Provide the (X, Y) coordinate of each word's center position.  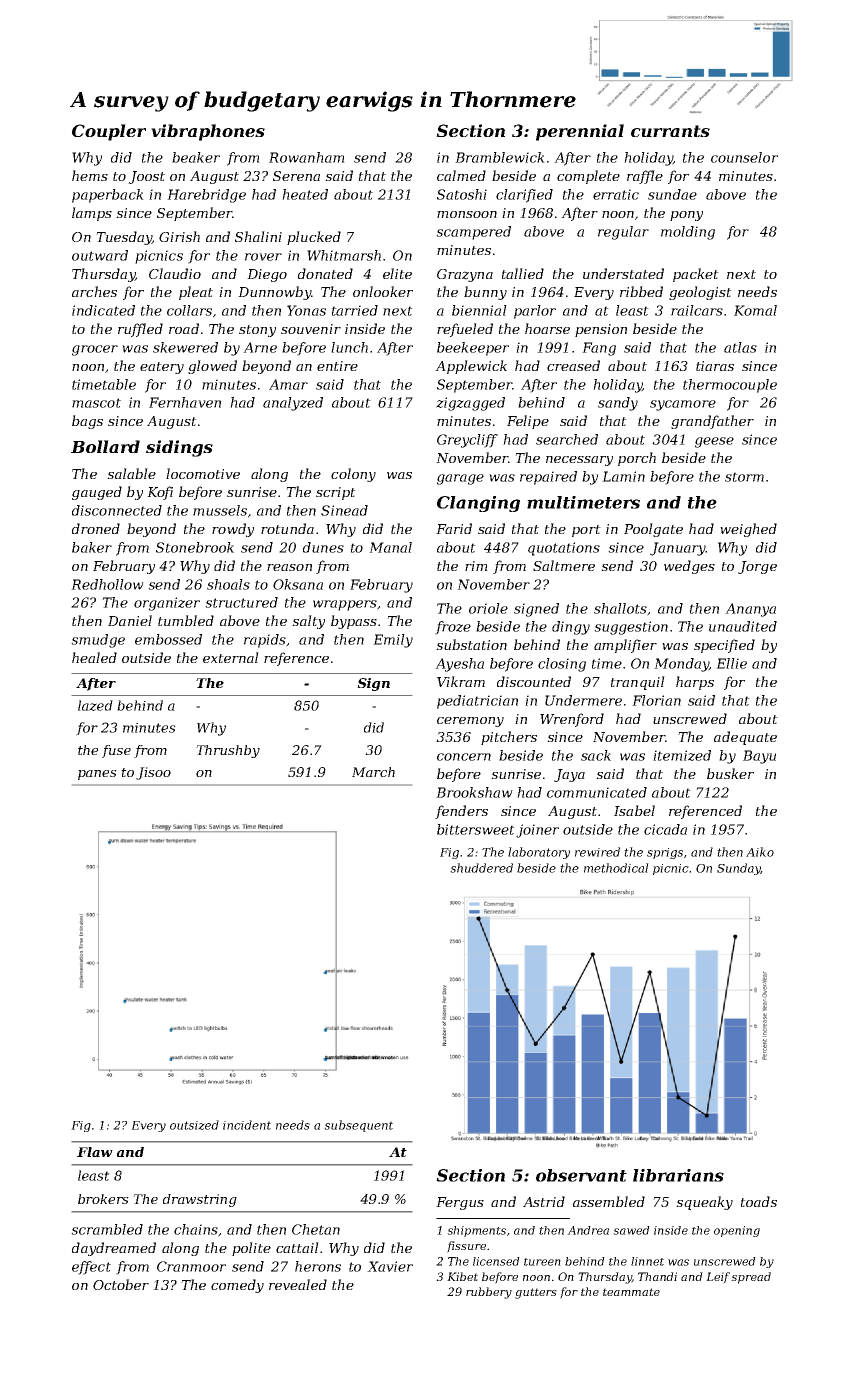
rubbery (489, 1293)
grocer (95, 350)
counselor (744, 157)
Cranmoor (191, 1266)
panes (97, 775)
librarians (678, 1175)
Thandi (657, 1276)
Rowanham (307, 157)
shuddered (481, 868)
